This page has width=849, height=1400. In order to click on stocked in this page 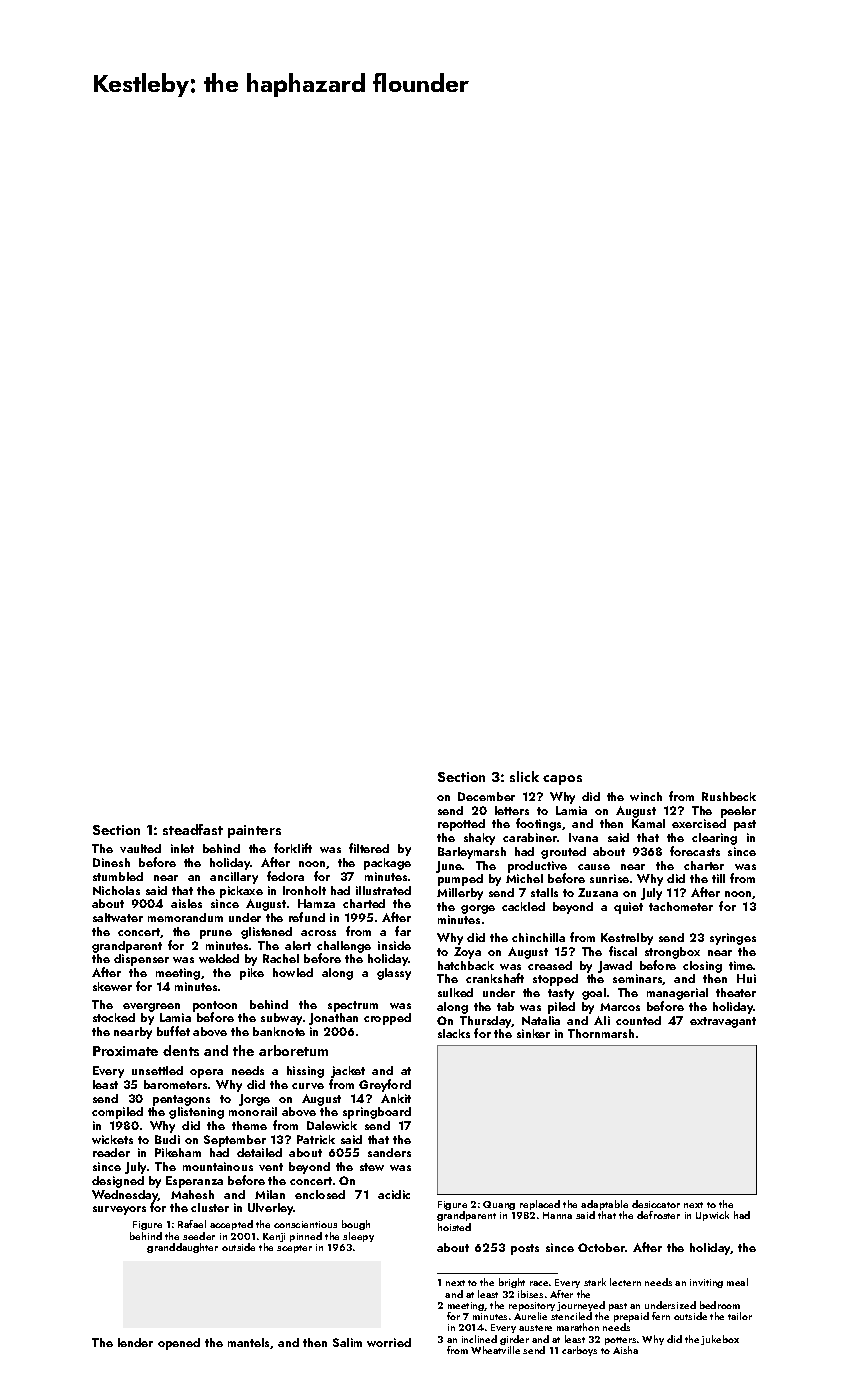, I will do `click(114, 1017)`.
